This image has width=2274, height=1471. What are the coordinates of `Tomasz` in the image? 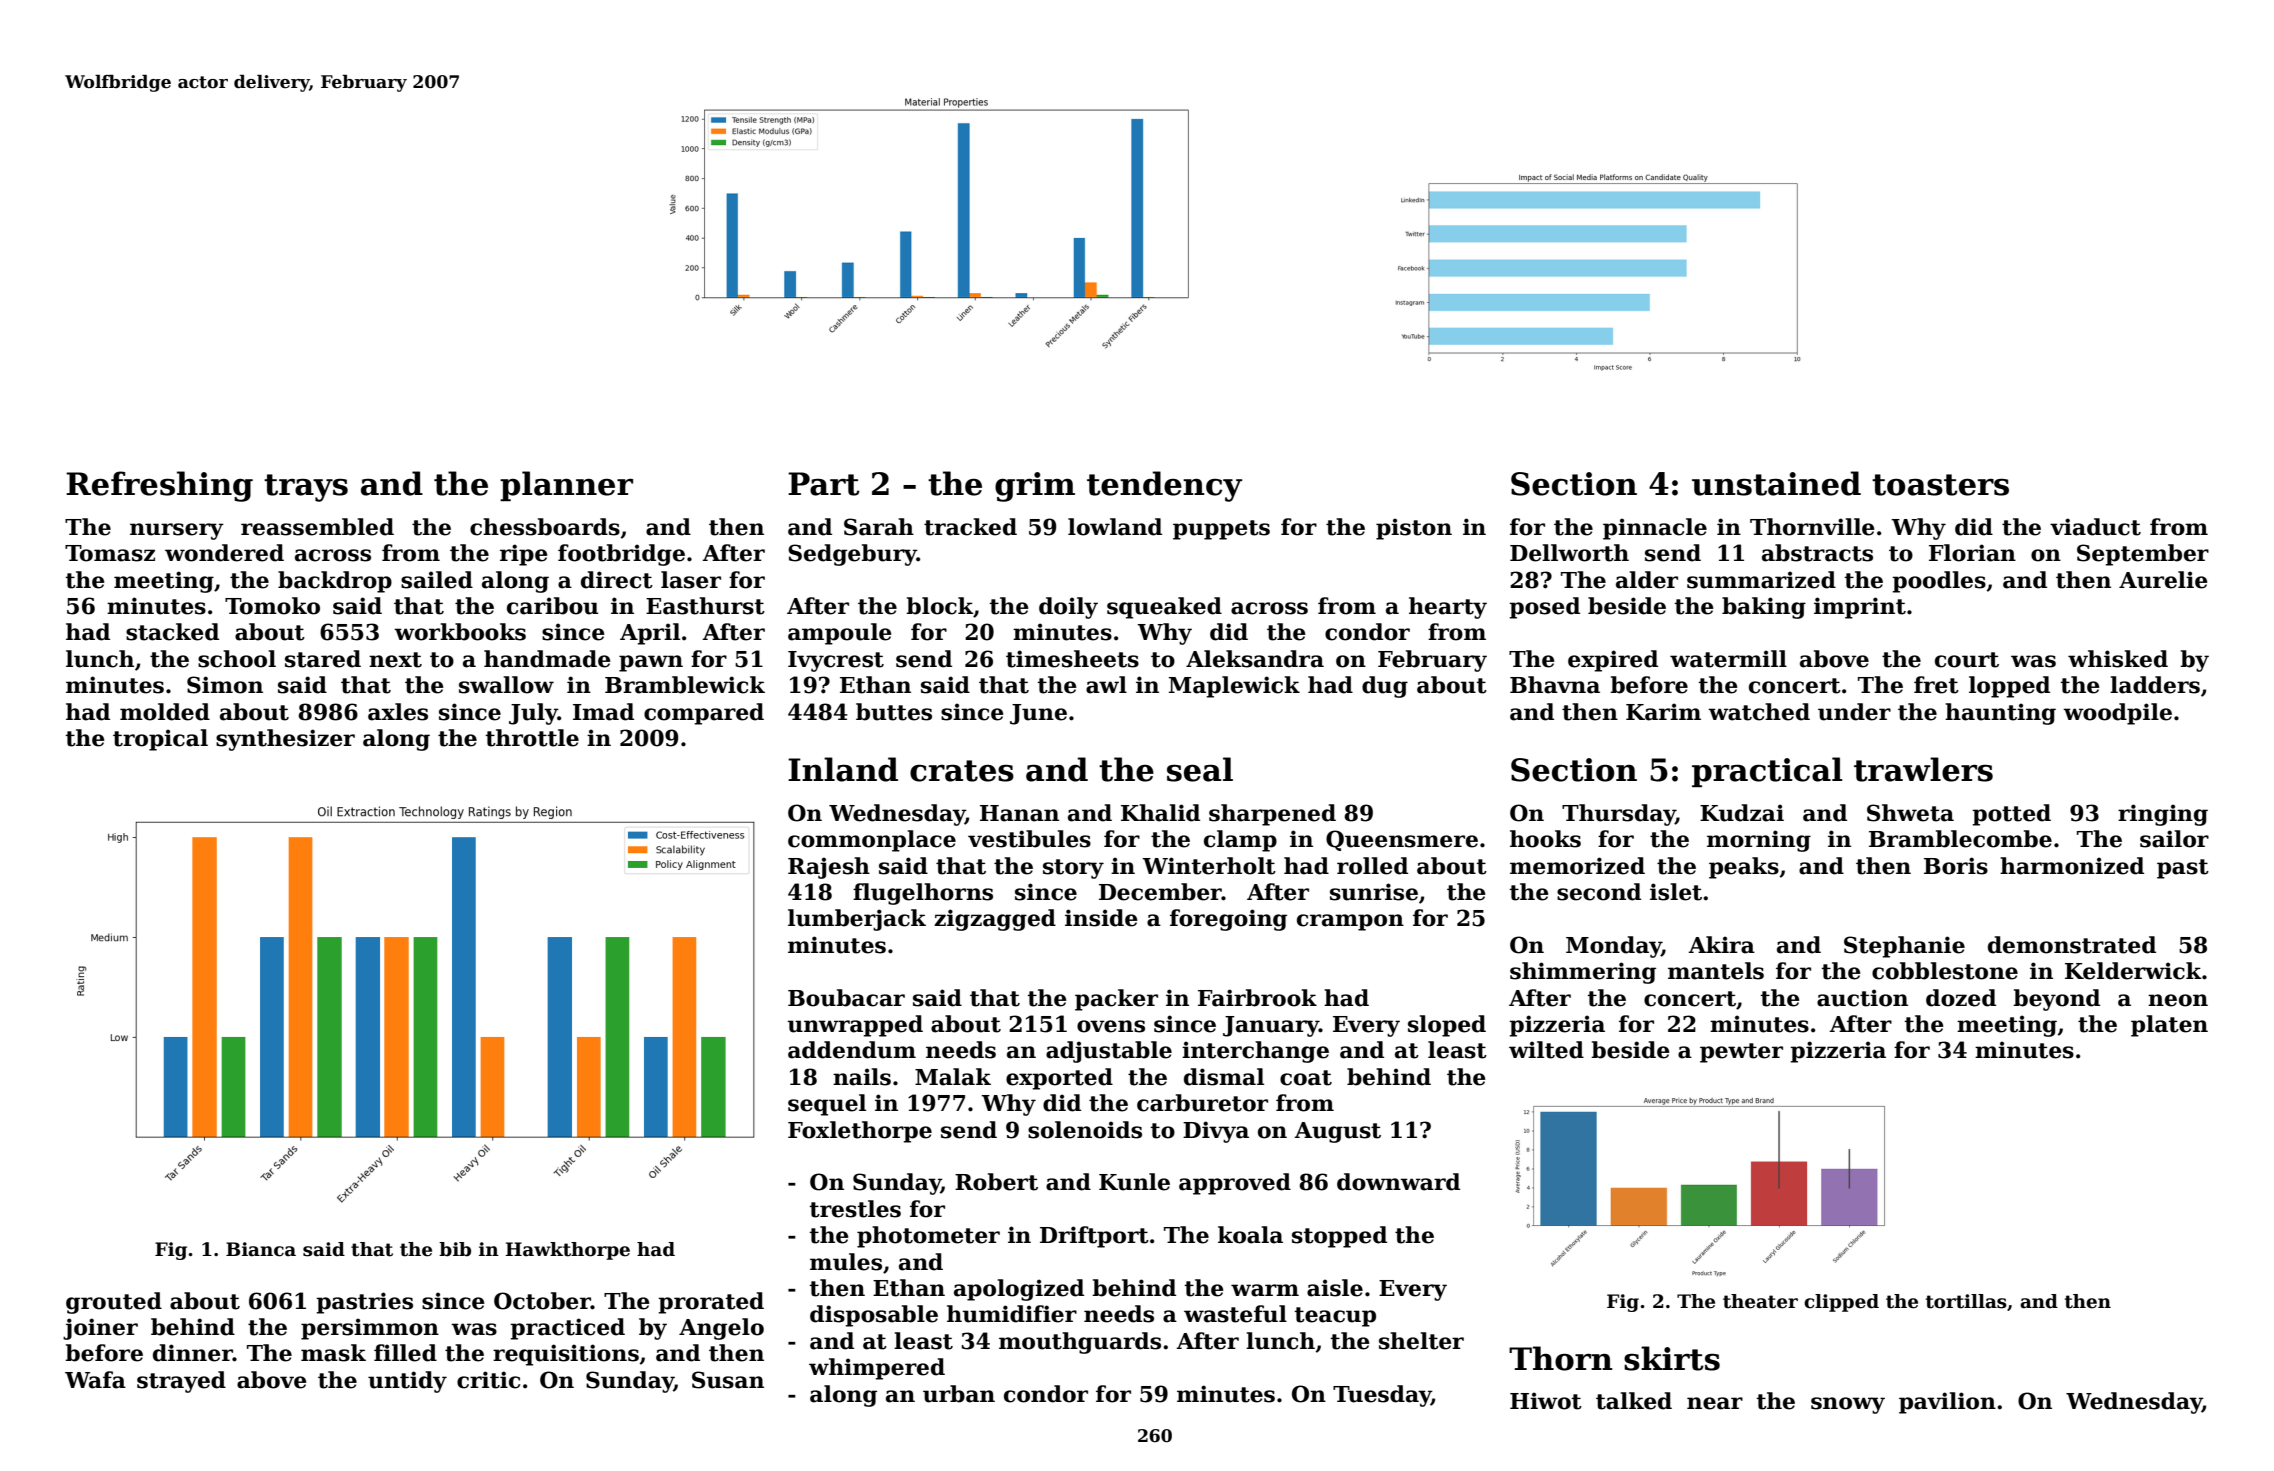 It's located at (110, 553).
